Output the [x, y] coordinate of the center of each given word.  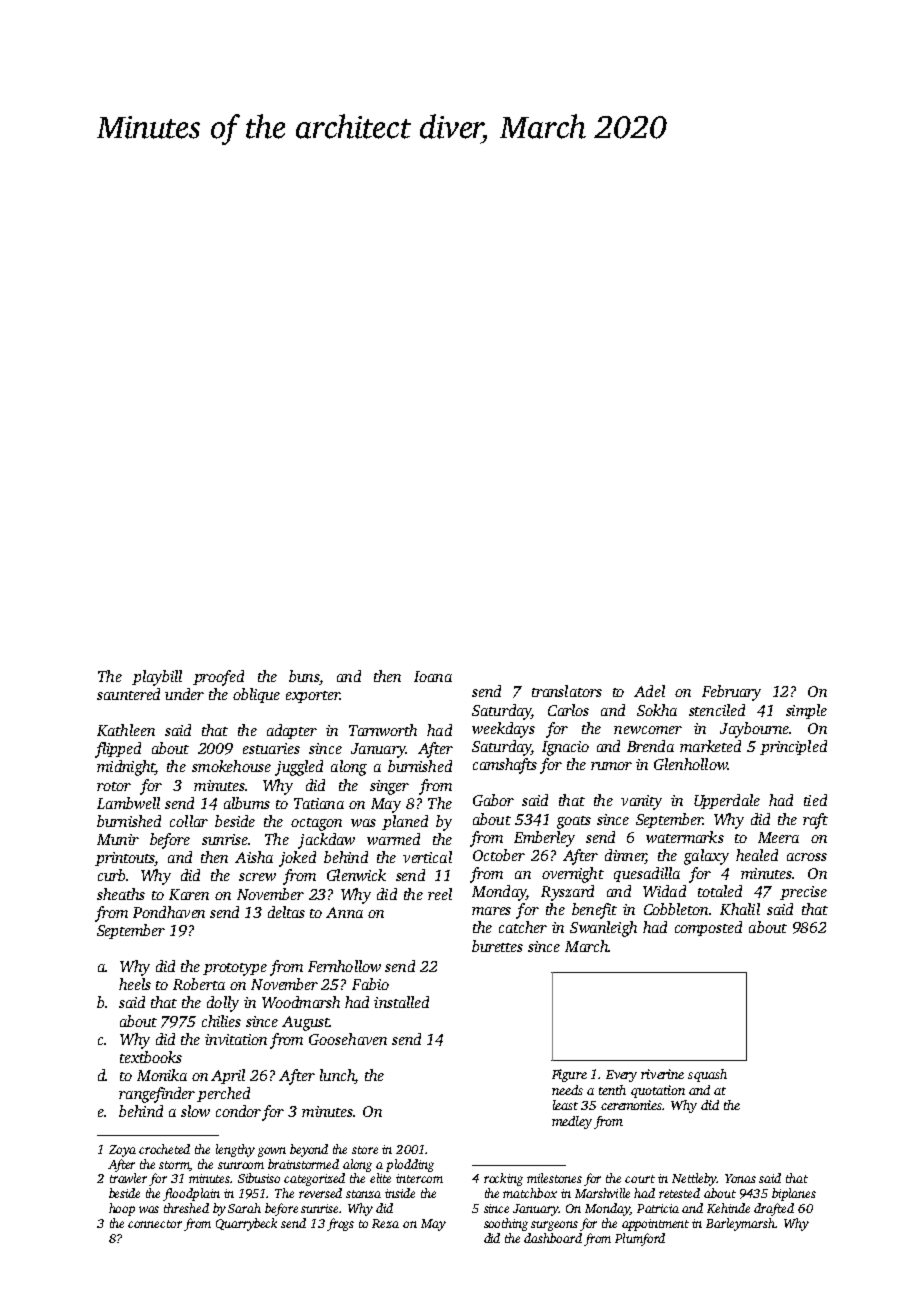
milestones [554, 1178]
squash [707, 1075]
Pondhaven [169, 912]
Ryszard [567, 893]
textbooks [151, 1057]
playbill [157, 678]
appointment [655, 1225]
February [731, 693]
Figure [569, 1075]
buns [304, 676]
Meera [778, 837]
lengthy [235, 1150]
